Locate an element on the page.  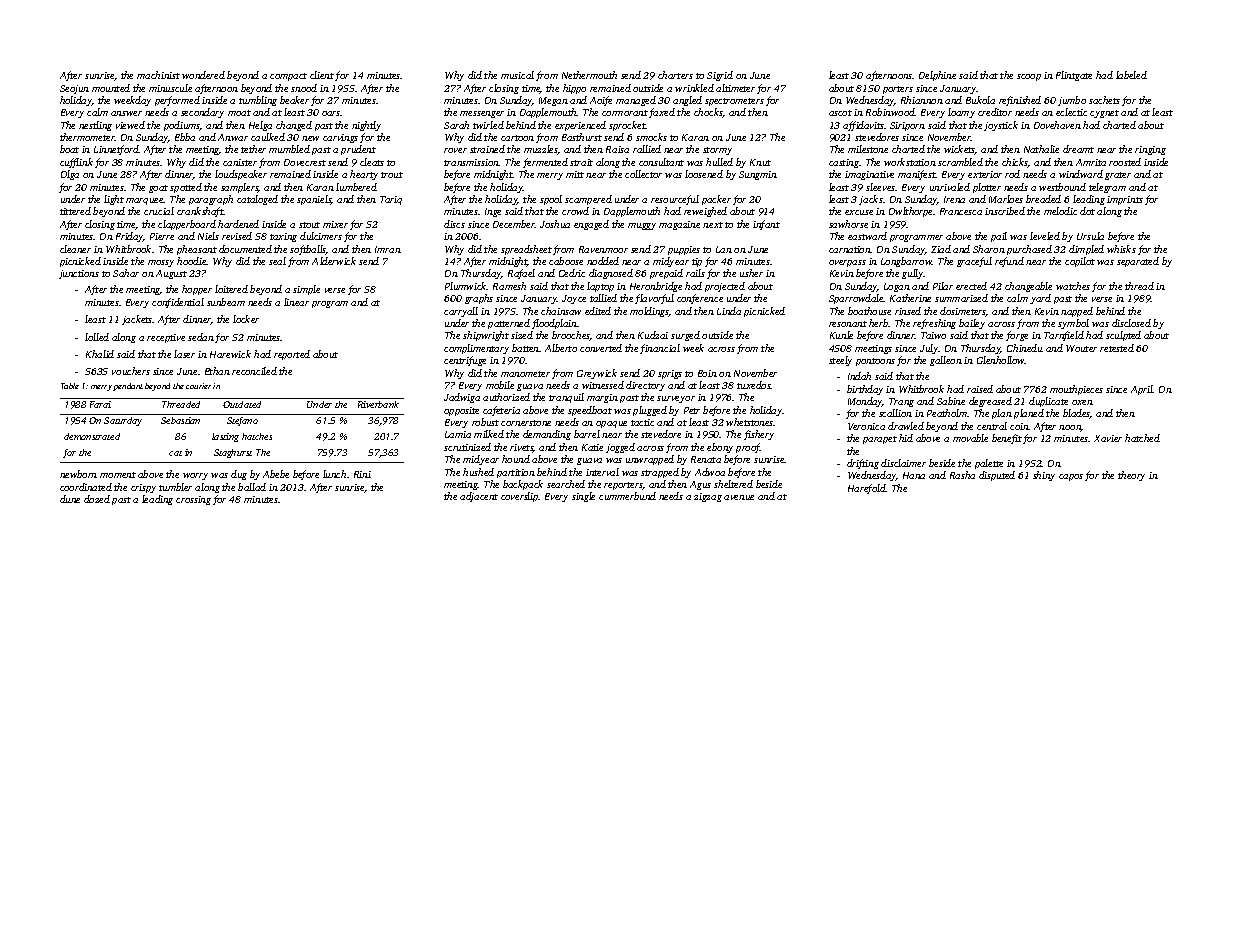
Sigrid is located at coordinates (720, 76).
